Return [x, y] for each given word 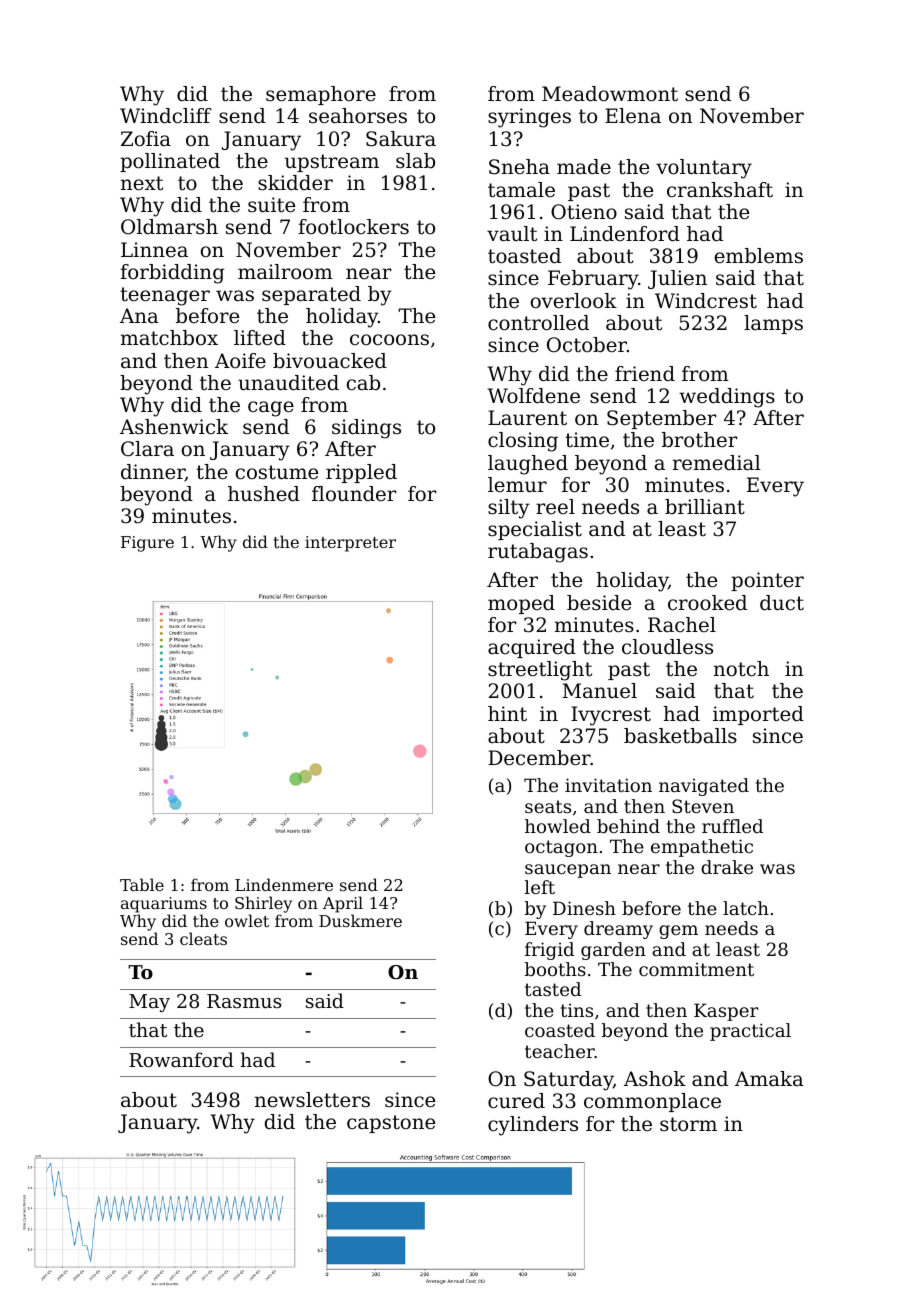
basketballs [680, 736]
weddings [727, 398]
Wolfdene [534, 396]
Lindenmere [284, 884]
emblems [759, 256]
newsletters [312, 1100]
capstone [391, 1124]
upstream [332, 163]
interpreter [350, 544]
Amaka [769, 1078]
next [142, 183]
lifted [260, 338]
